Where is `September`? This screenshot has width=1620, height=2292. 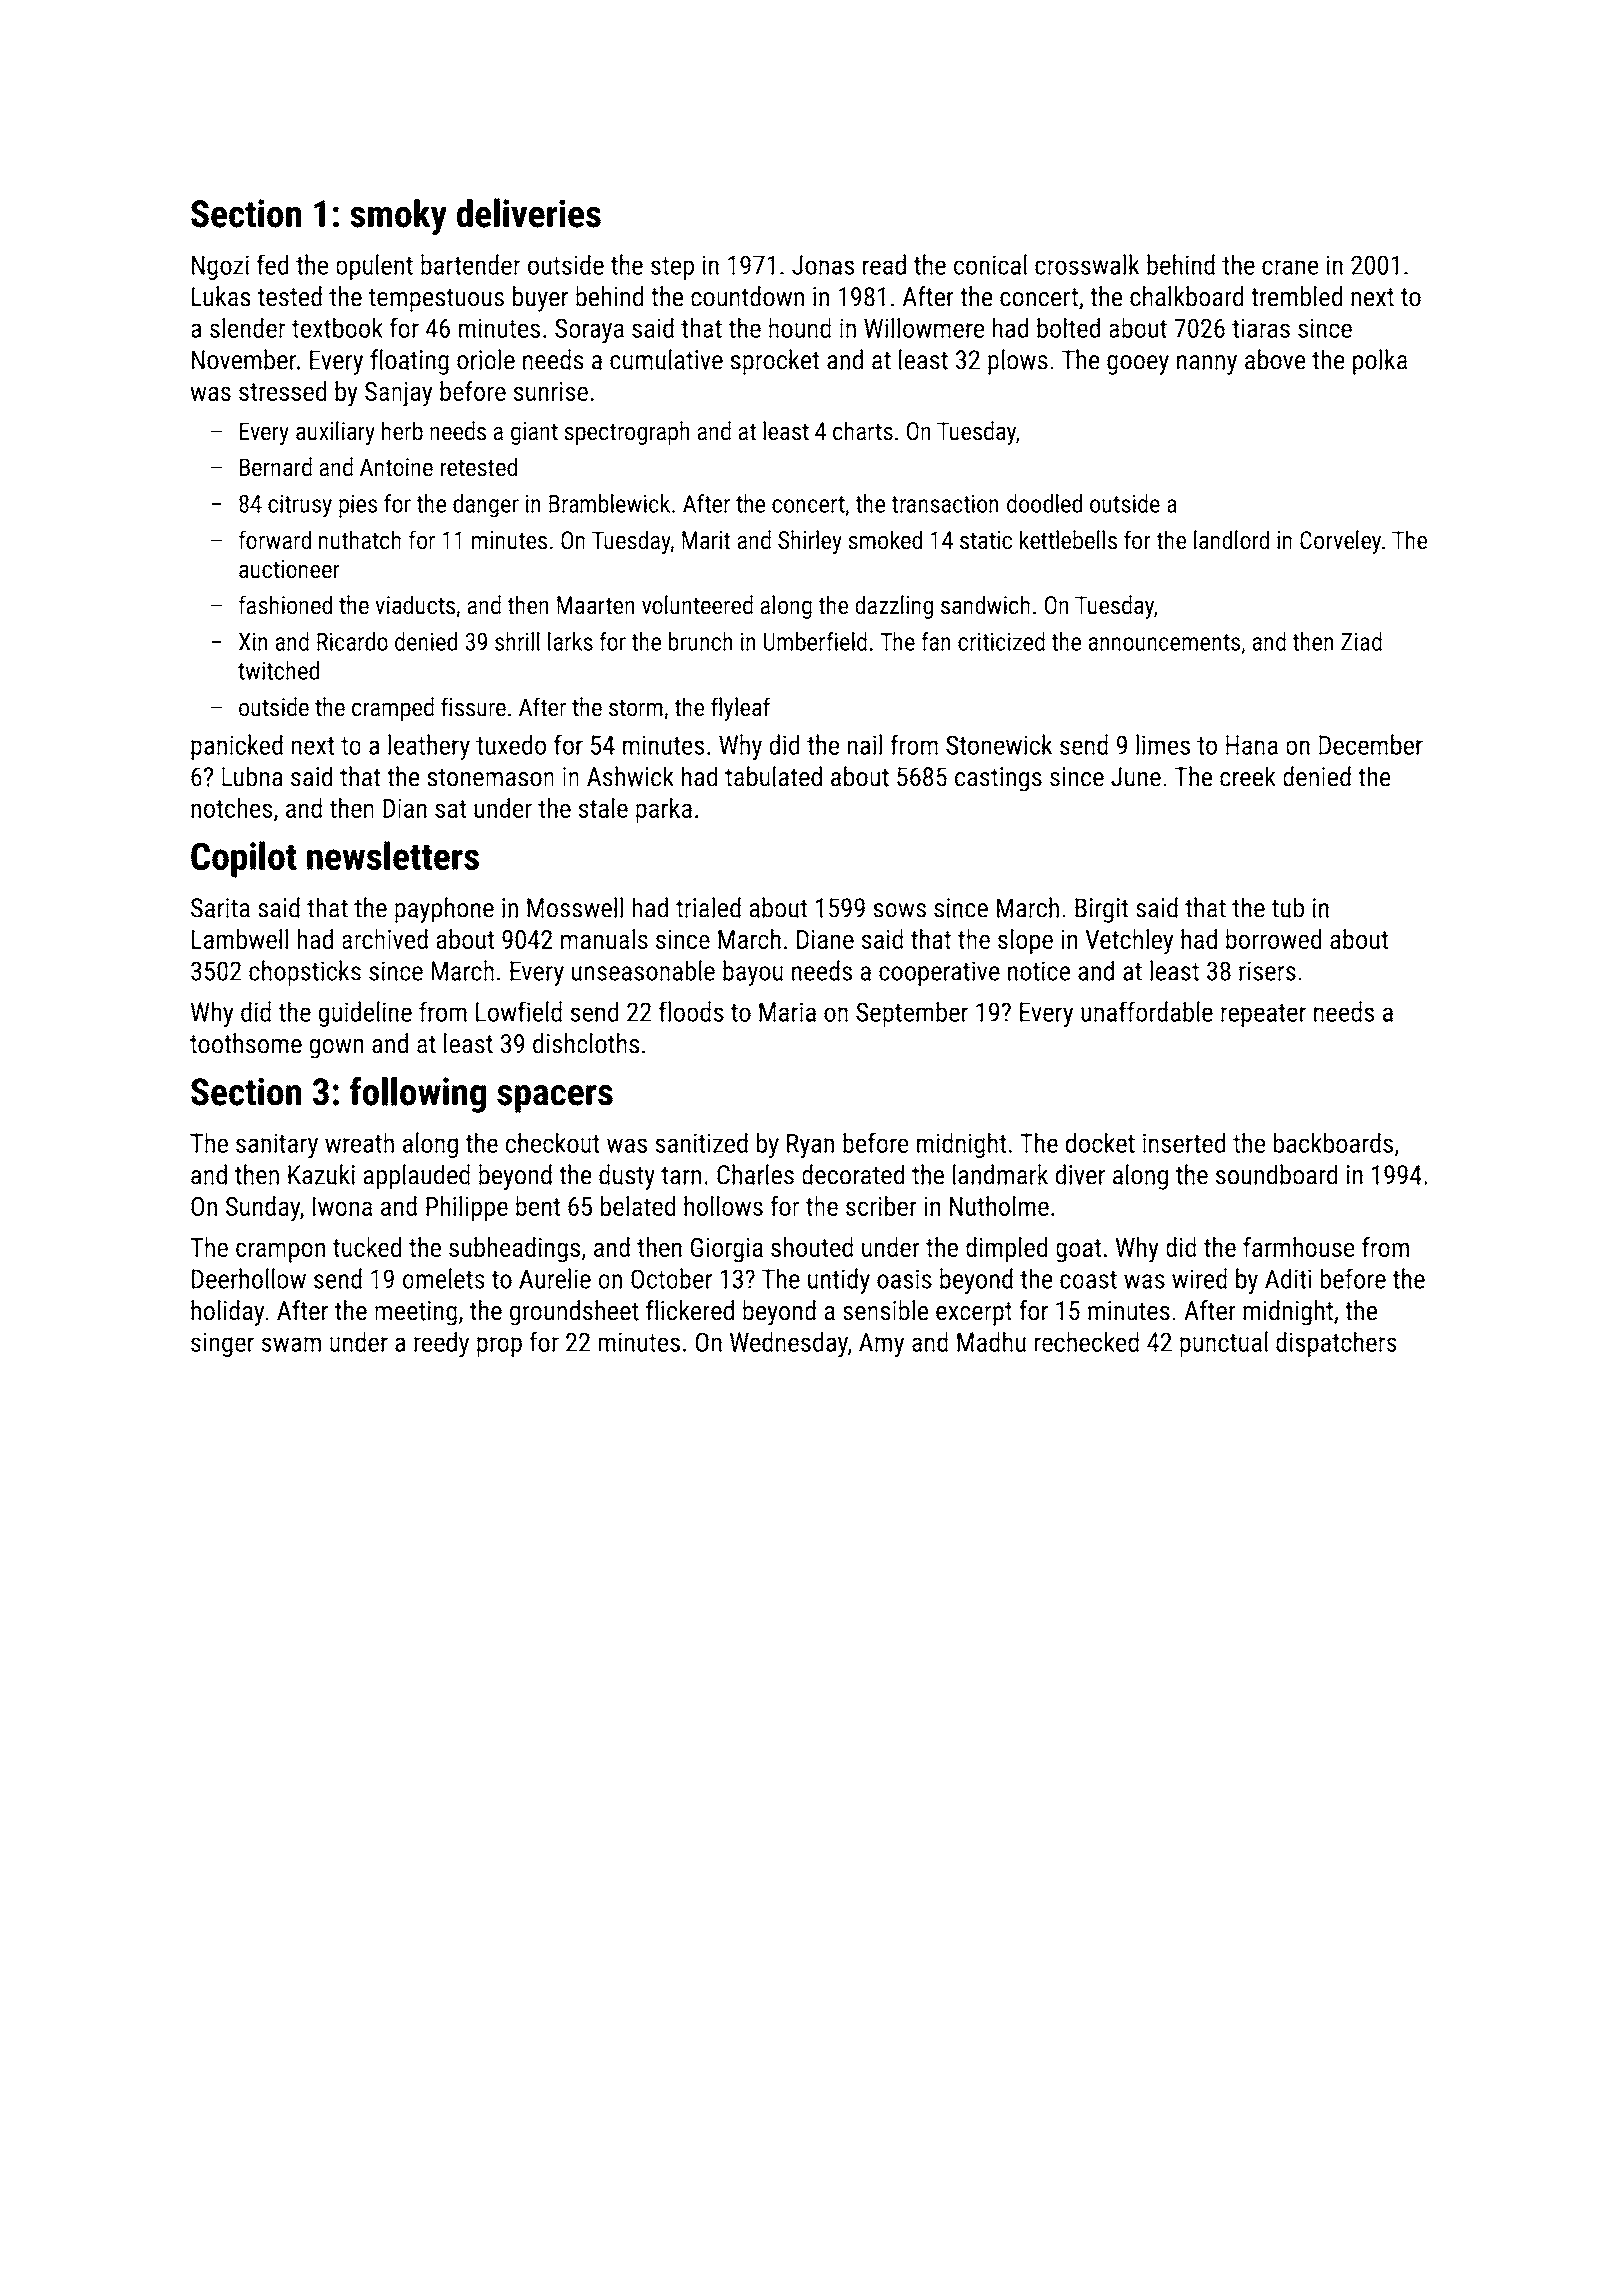 September is located at coordinates (912, 1014).
